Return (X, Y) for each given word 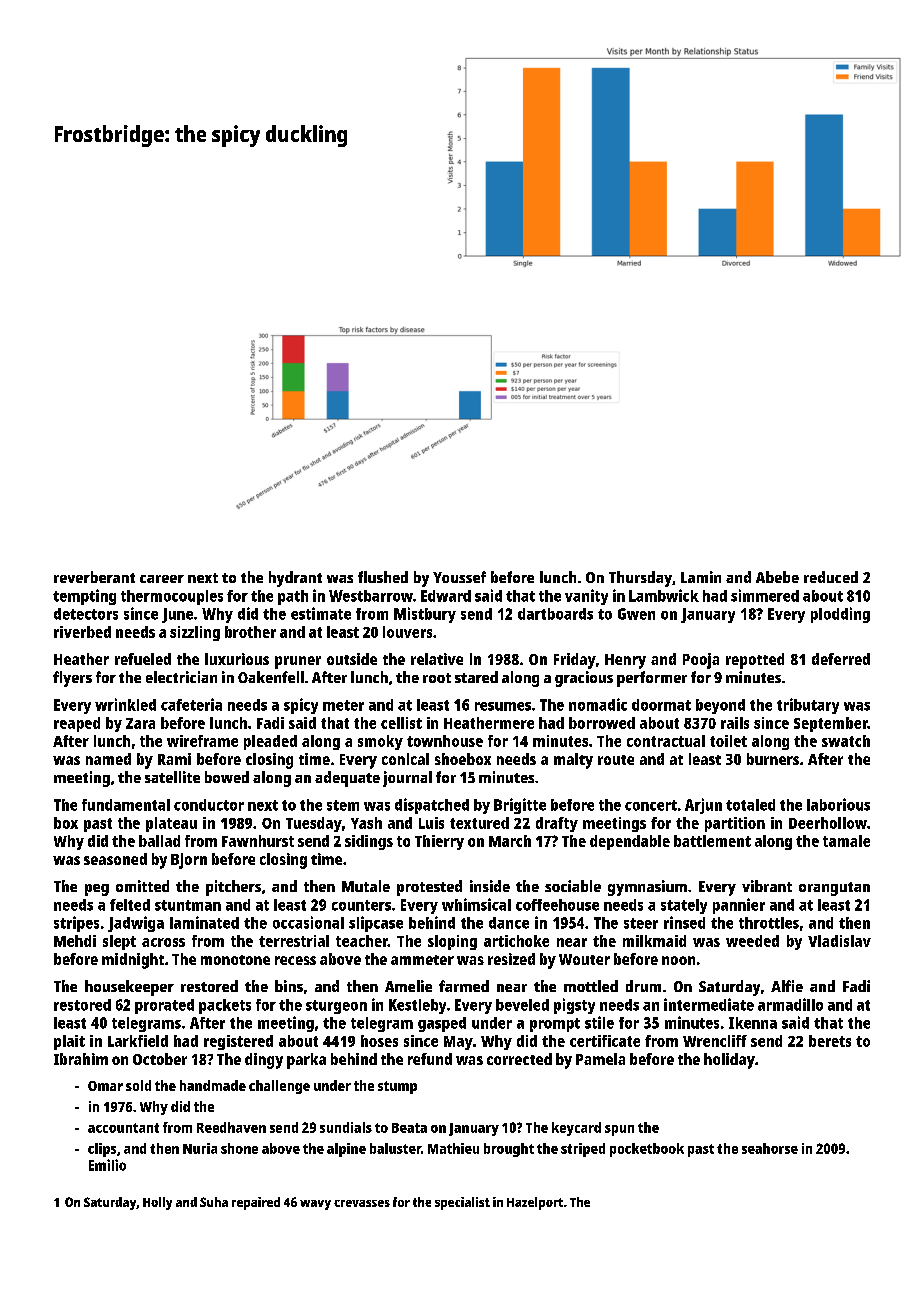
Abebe (777, 577)
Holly (157, 1203)
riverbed (82, 632)
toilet (728, 741)
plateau (171, 824)
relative (437, 659)
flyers (72, 679)
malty (573, 761)
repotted (755, 661)
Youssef (459, 577)
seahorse (770, 1148)
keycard (576, 1129)
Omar (105, 1086)
